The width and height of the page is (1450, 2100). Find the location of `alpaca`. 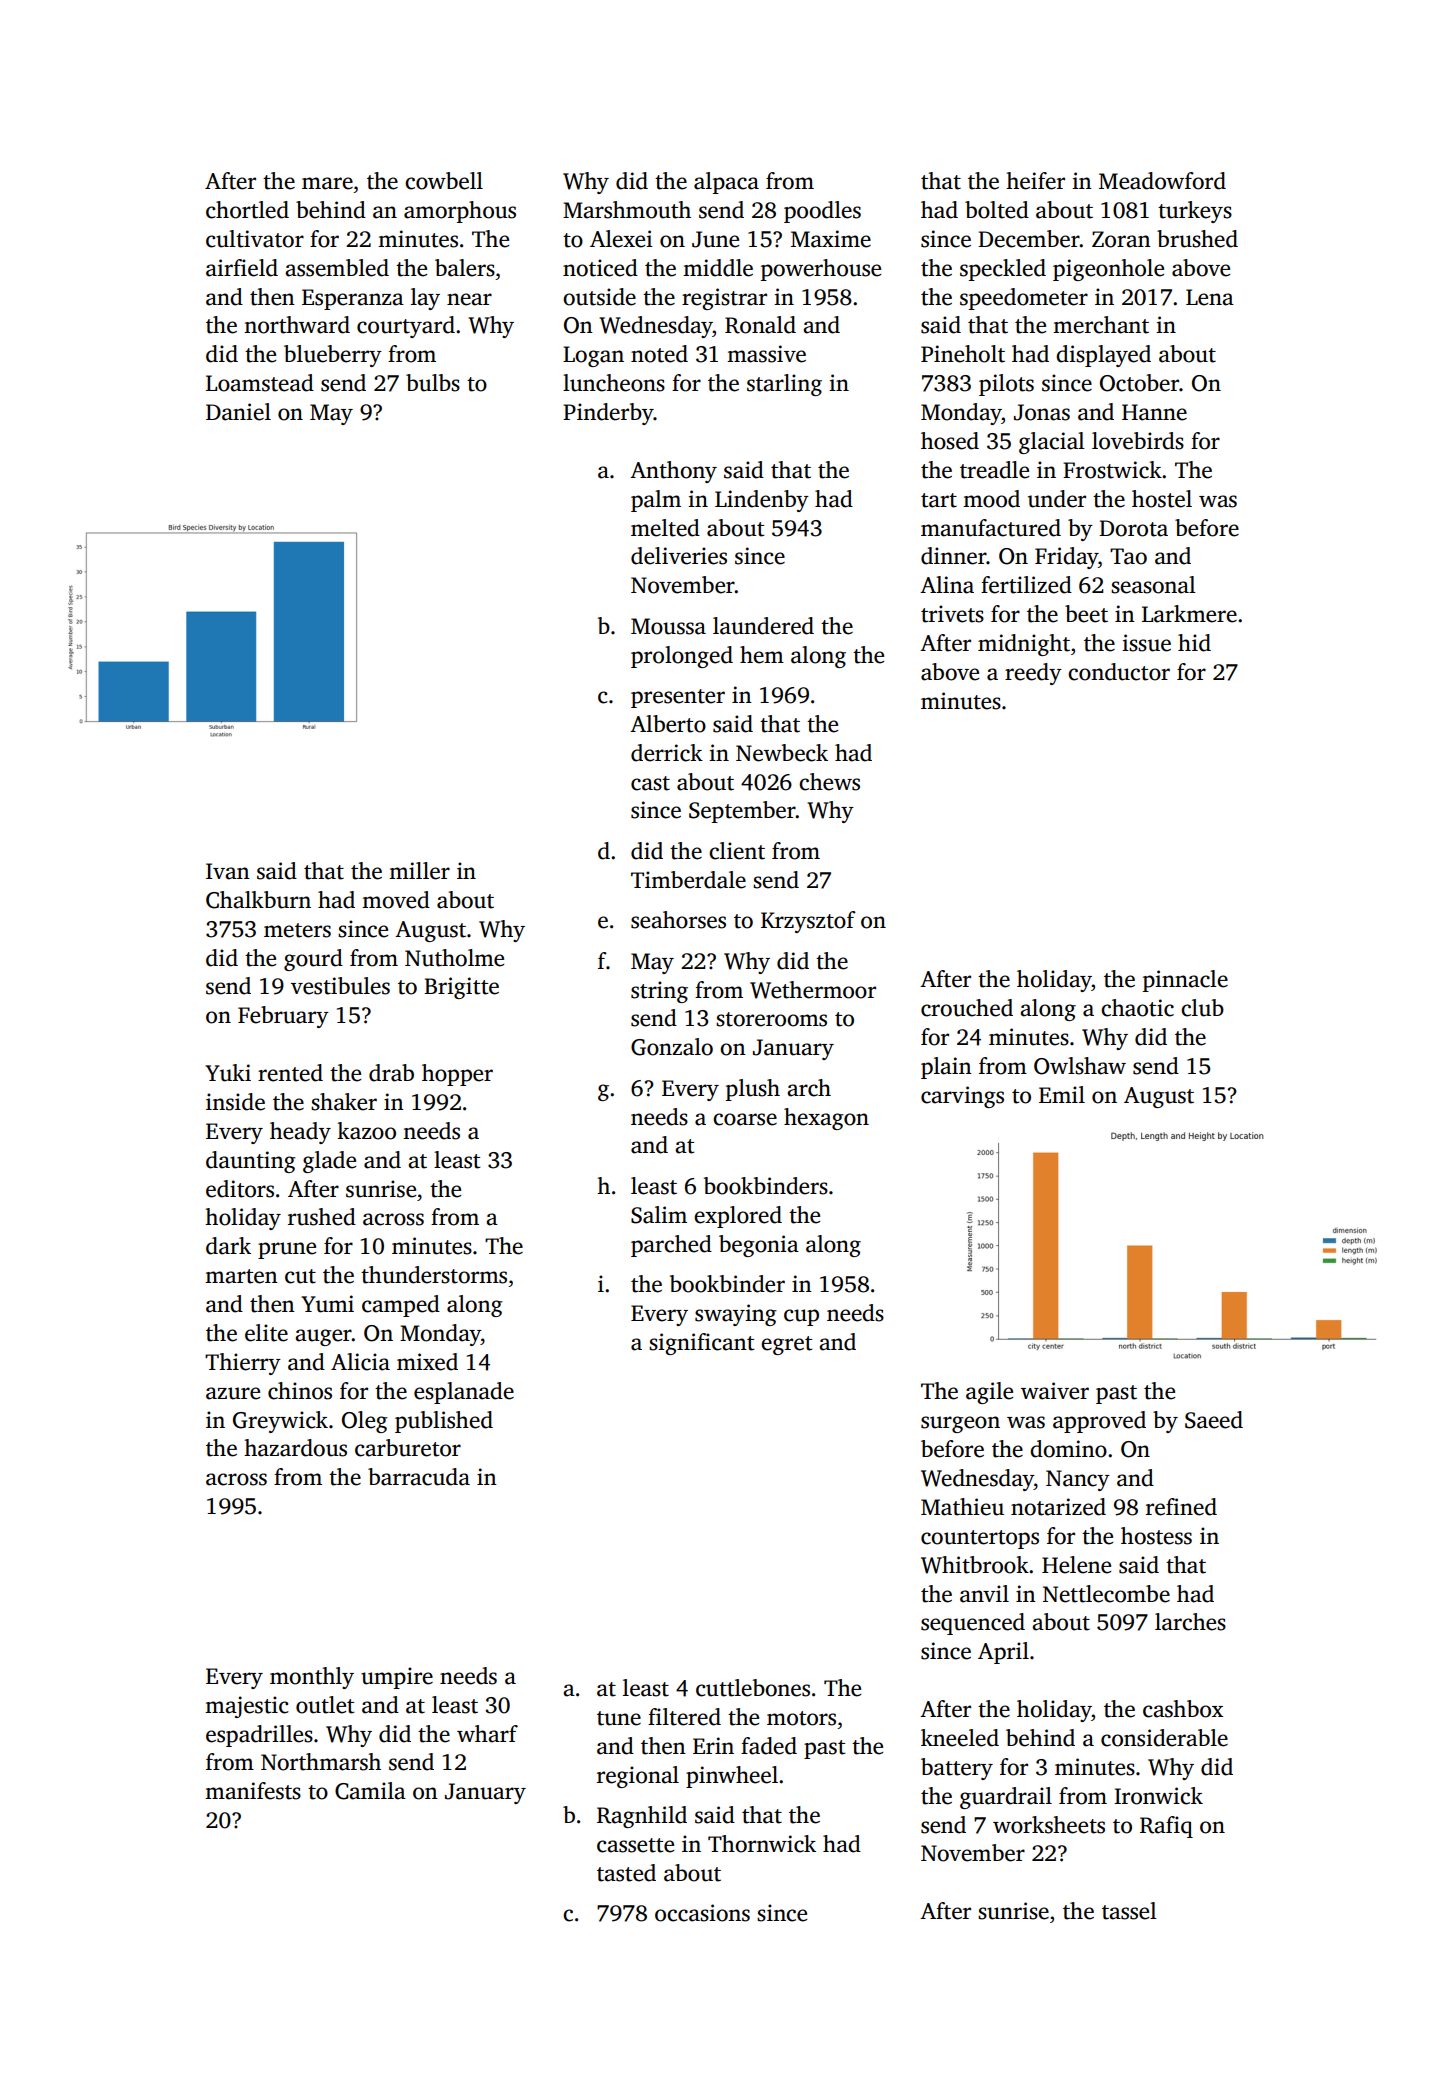

alpaca is located at coordinates (726, 183).
